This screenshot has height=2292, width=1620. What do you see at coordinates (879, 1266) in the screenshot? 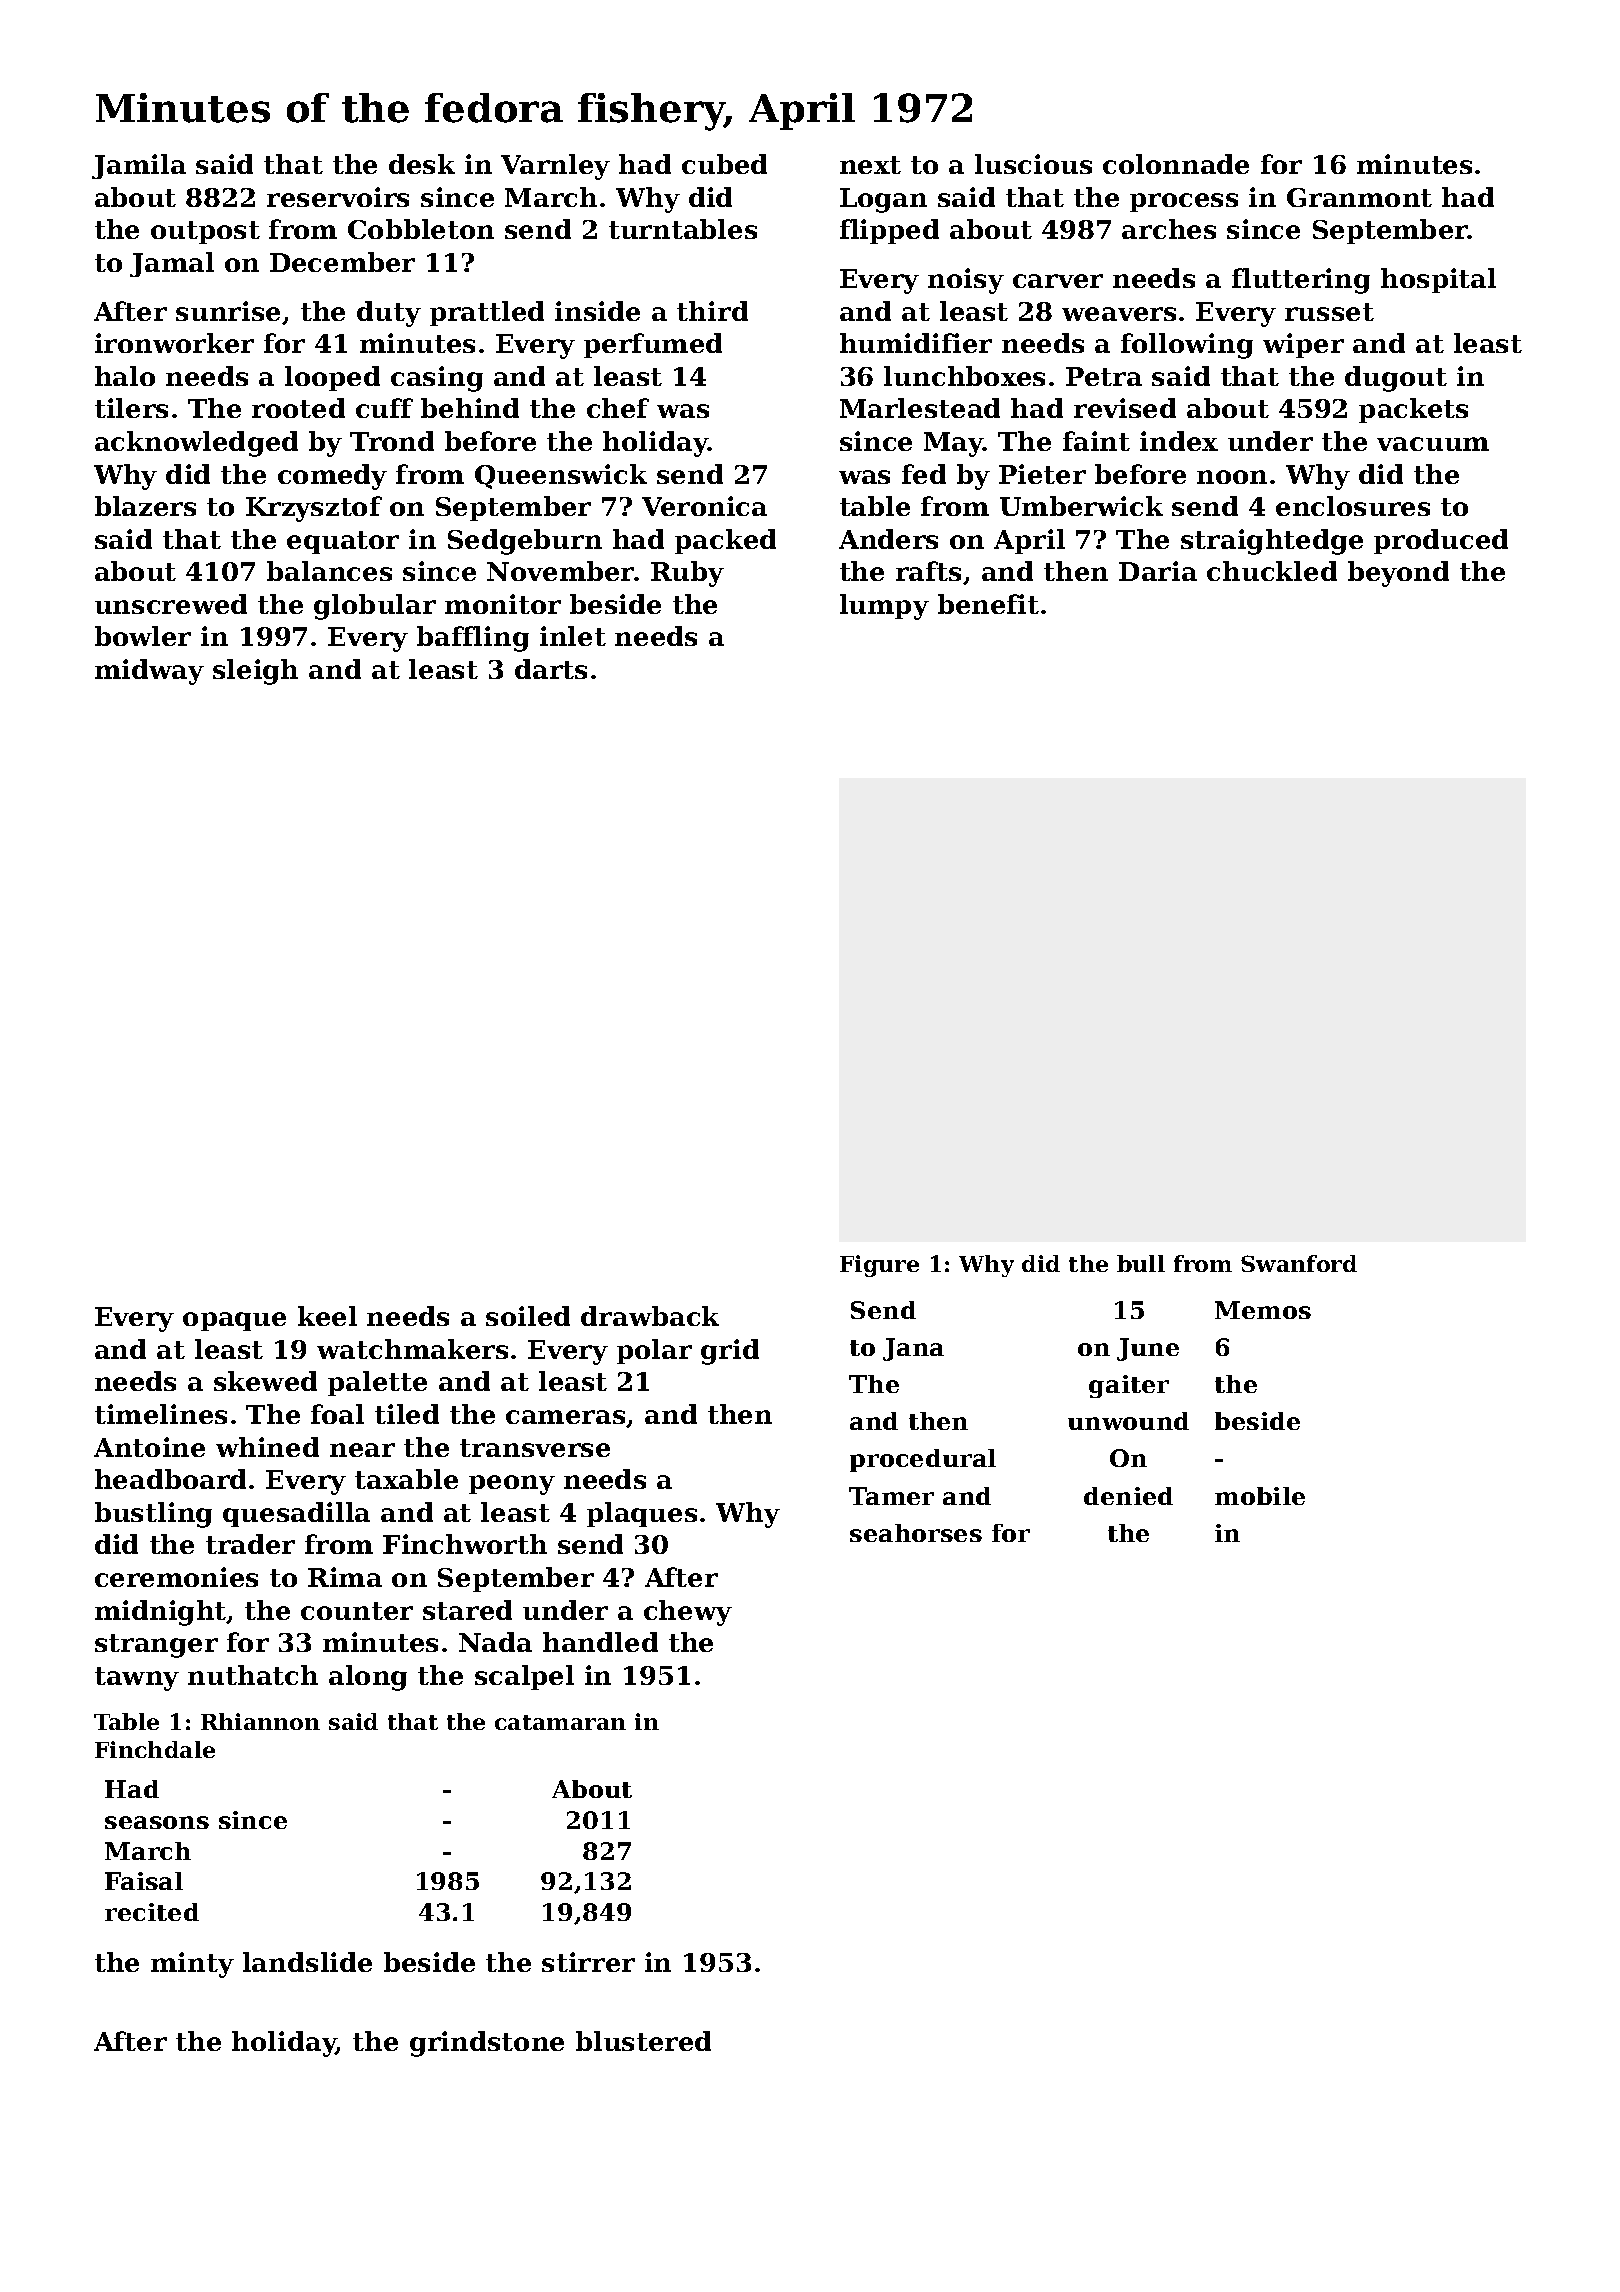
I see `Figure` at bounding box center [879, 1266].
